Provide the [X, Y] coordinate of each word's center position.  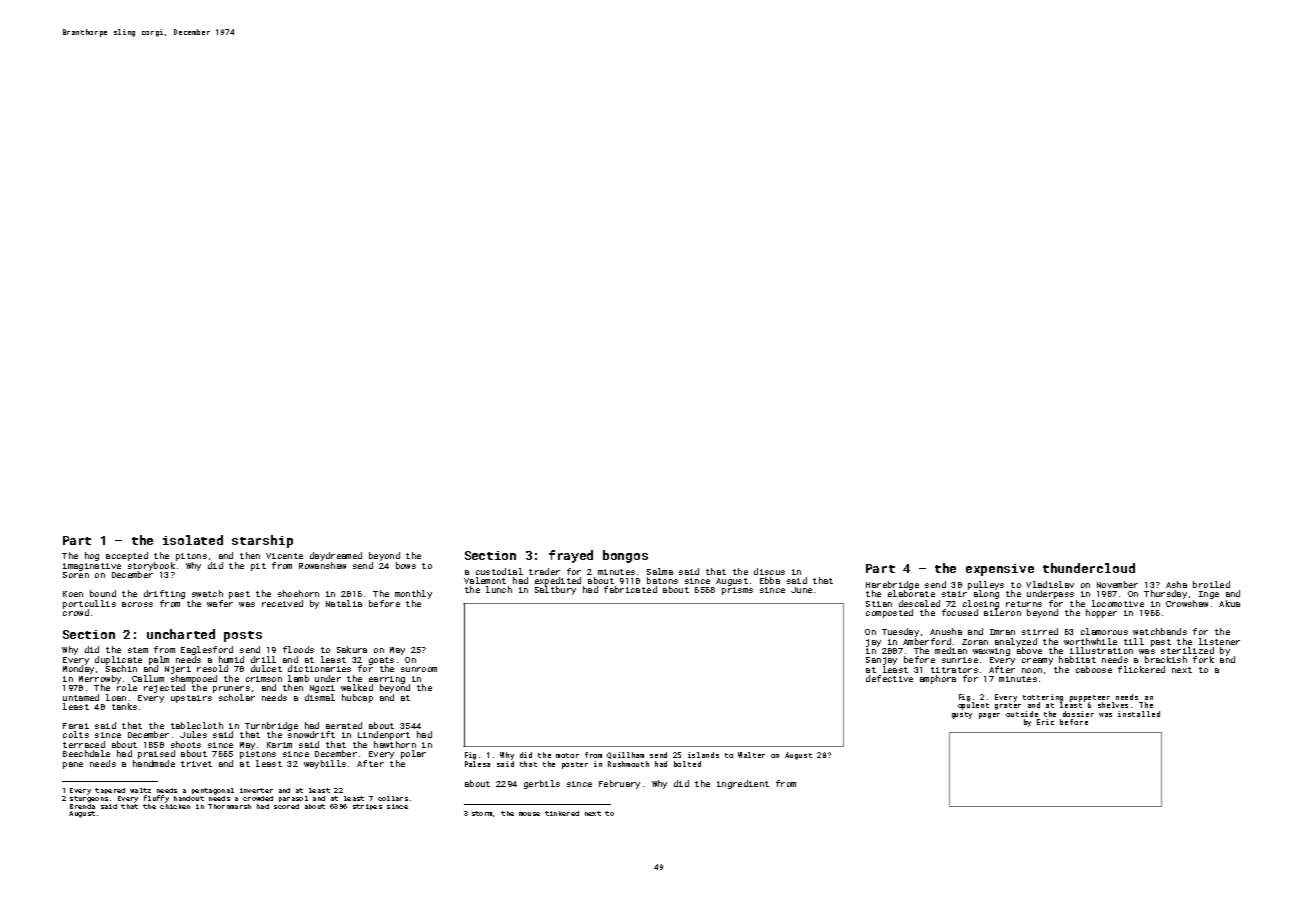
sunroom [419, 669]
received [282, 603]
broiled [1211, 584]
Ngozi [322, 689]
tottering [1043, 698]
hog [92, 556]
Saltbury [555, 590]
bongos [625, 556]
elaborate [911, 593]
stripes [367, 807]
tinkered [562, 813]
